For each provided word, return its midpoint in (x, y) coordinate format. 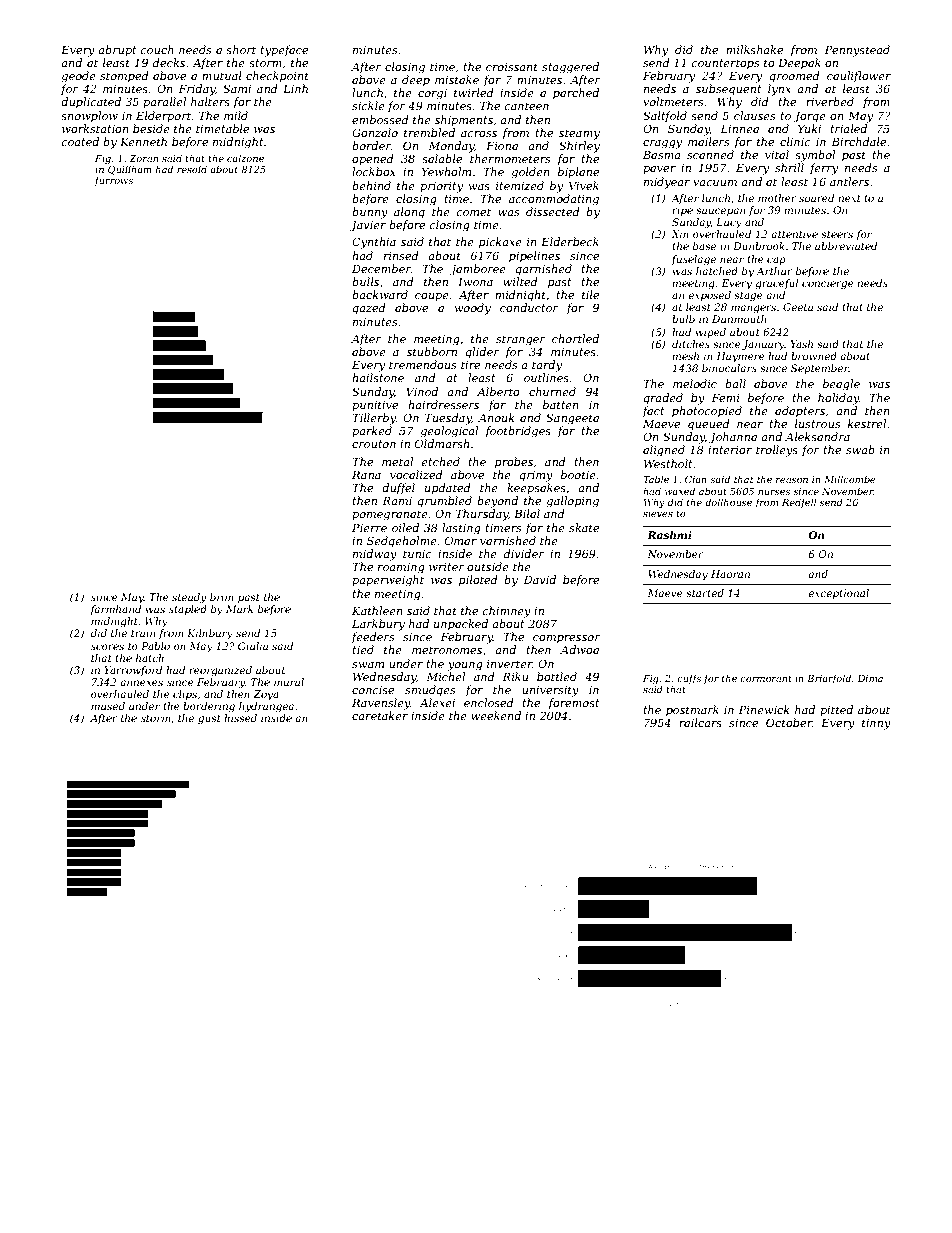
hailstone (378, 377)
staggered (570, 68)
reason (792, 480)
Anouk (496, 417)
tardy (547, 366)
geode (79, 77)
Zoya (266, 695)
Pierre (369, 527)
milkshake (754, 49)
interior (730, 450)
